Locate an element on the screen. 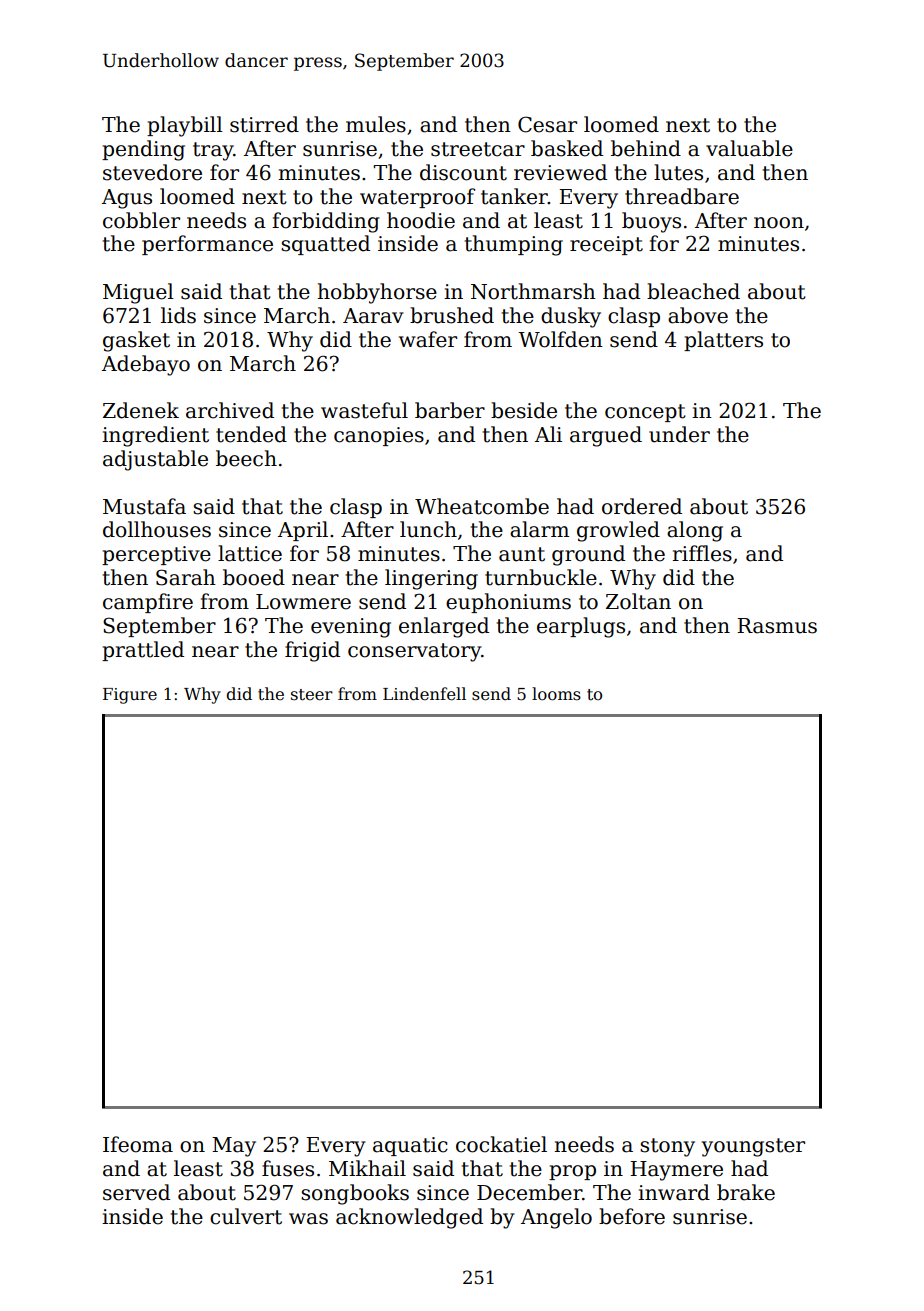  May is located at coordinates (234, 1147).
